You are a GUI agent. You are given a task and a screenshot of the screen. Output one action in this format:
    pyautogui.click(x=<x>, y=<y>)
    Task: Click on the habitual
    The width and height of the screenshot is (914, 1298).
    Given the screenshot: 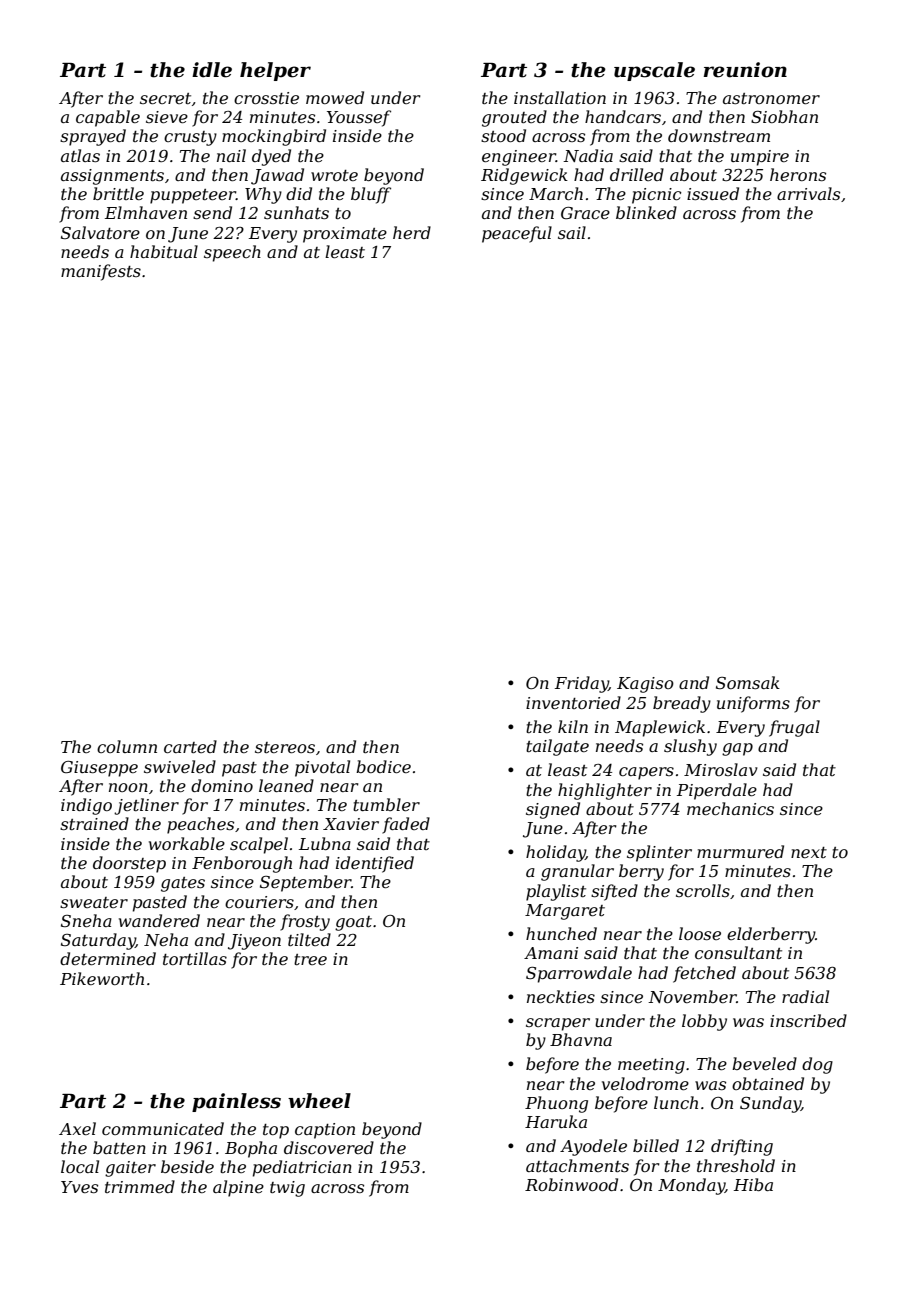 What is the action you would take?
    pyautogui.click(x=164, y=251)
